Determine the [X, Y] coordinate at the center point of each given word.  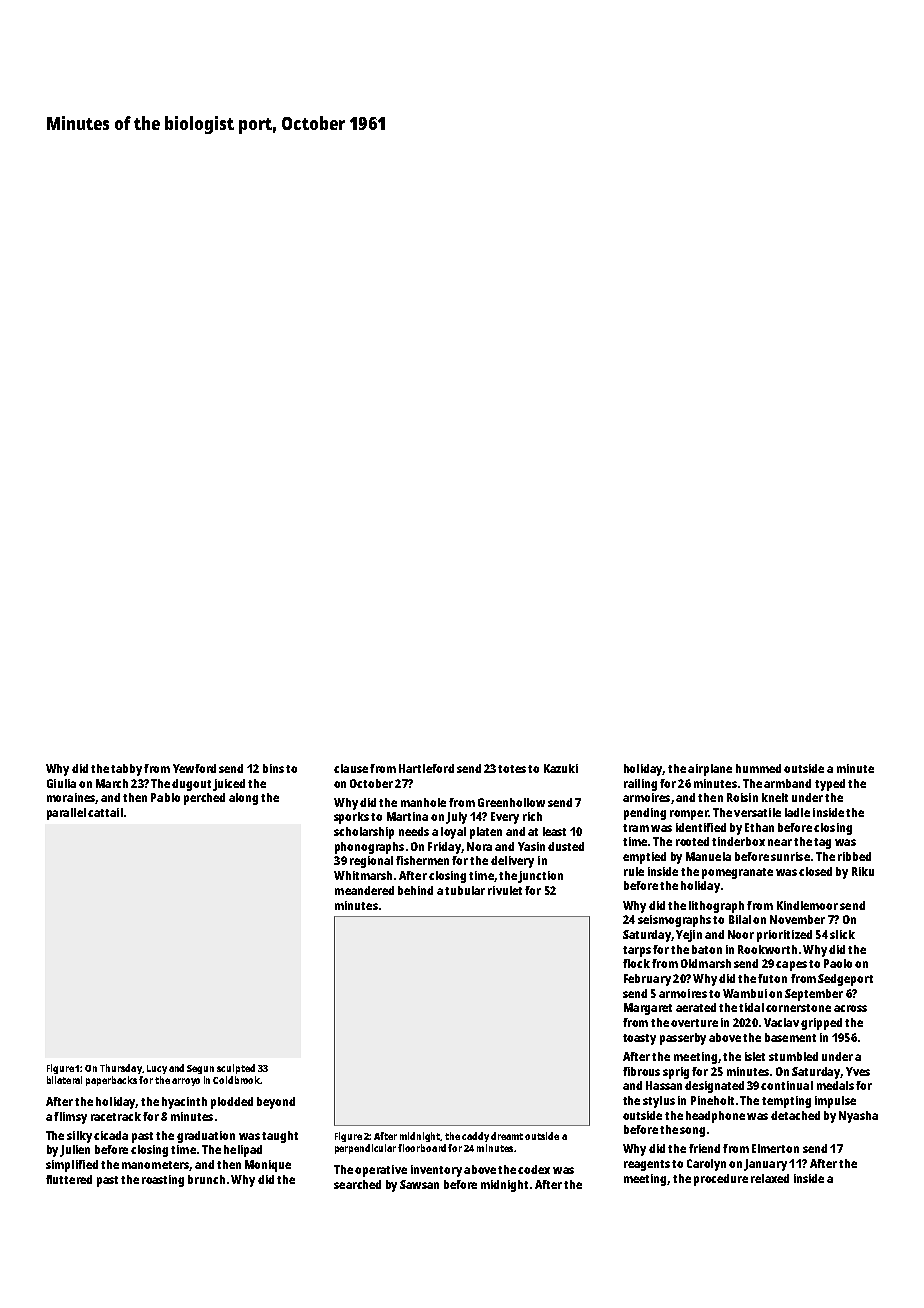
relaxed [770, 1178]
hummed [758, 768]
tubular [465, 890]
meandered [364, 890]
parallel [66, 814]
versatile [757, 812]
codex [534, 1169]
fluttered [69, 1179]
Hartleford [426, 768]
